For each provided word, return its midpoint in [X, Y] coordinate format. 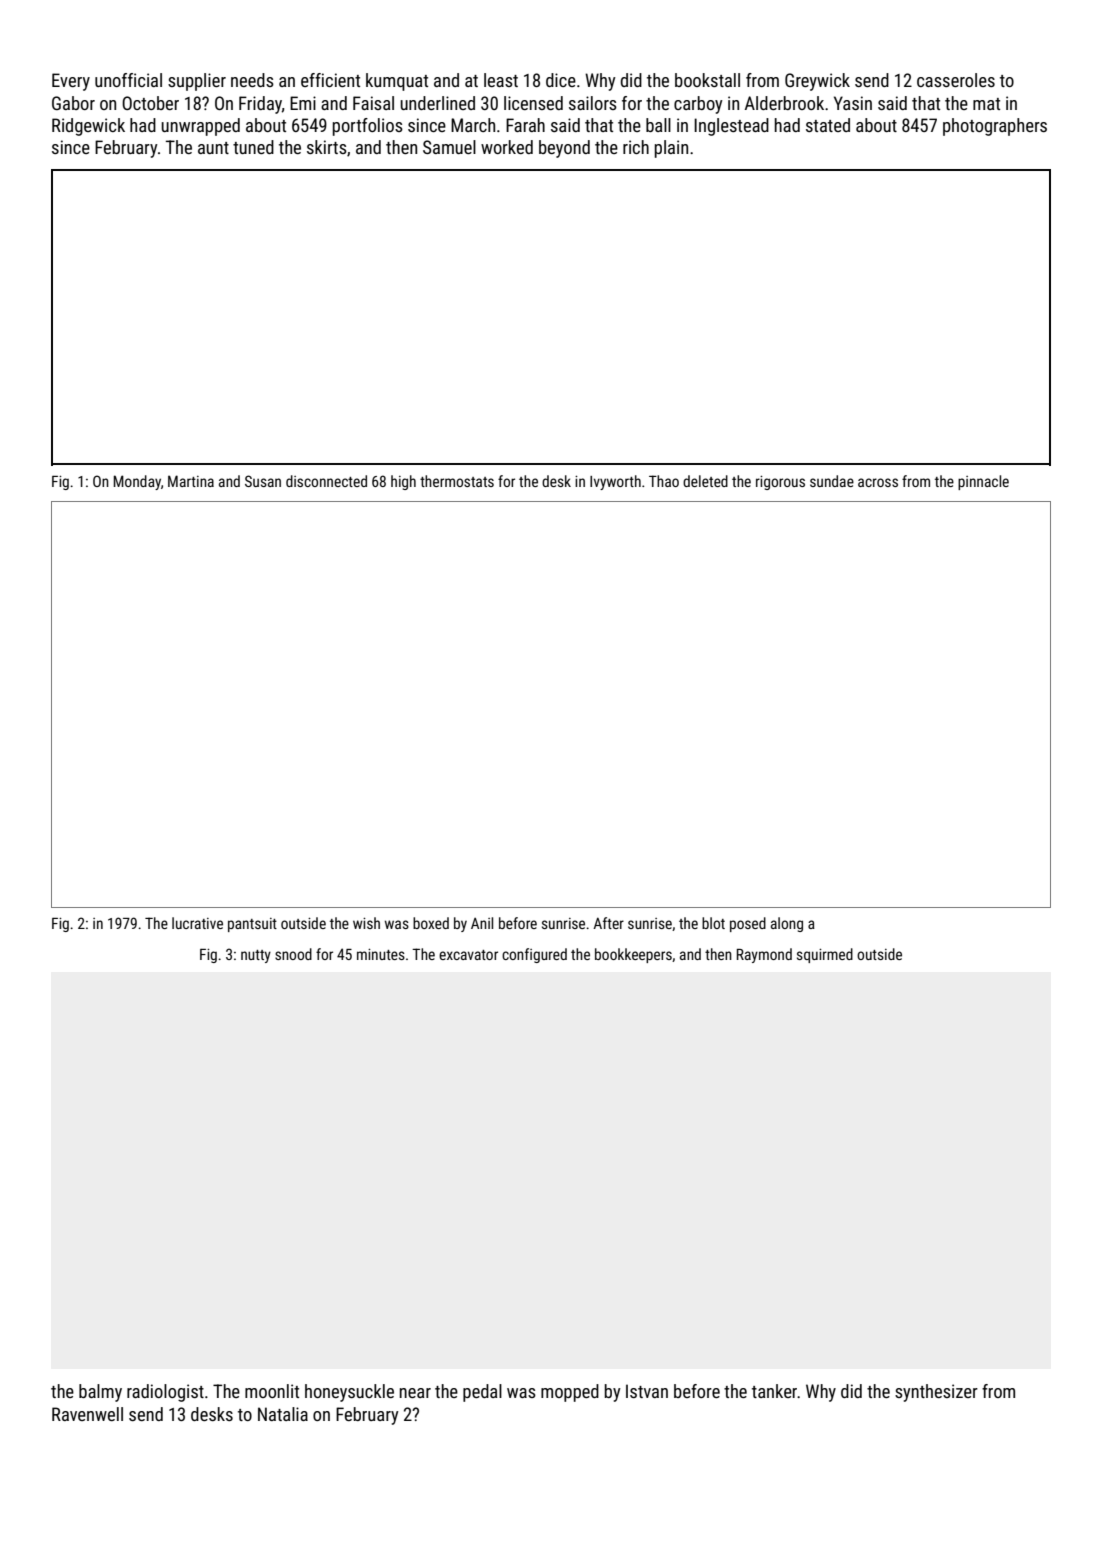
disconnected [326, 481]
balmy [100, 1393]
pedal [482, 1393]
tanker [775, 1391]
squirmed [825, 955]
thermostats [457, 481]
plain [671, 149]
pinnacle [983, 482]
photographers [995, 127]
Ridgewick [88, 127]
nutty [256, 956]
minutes [381, 954]
